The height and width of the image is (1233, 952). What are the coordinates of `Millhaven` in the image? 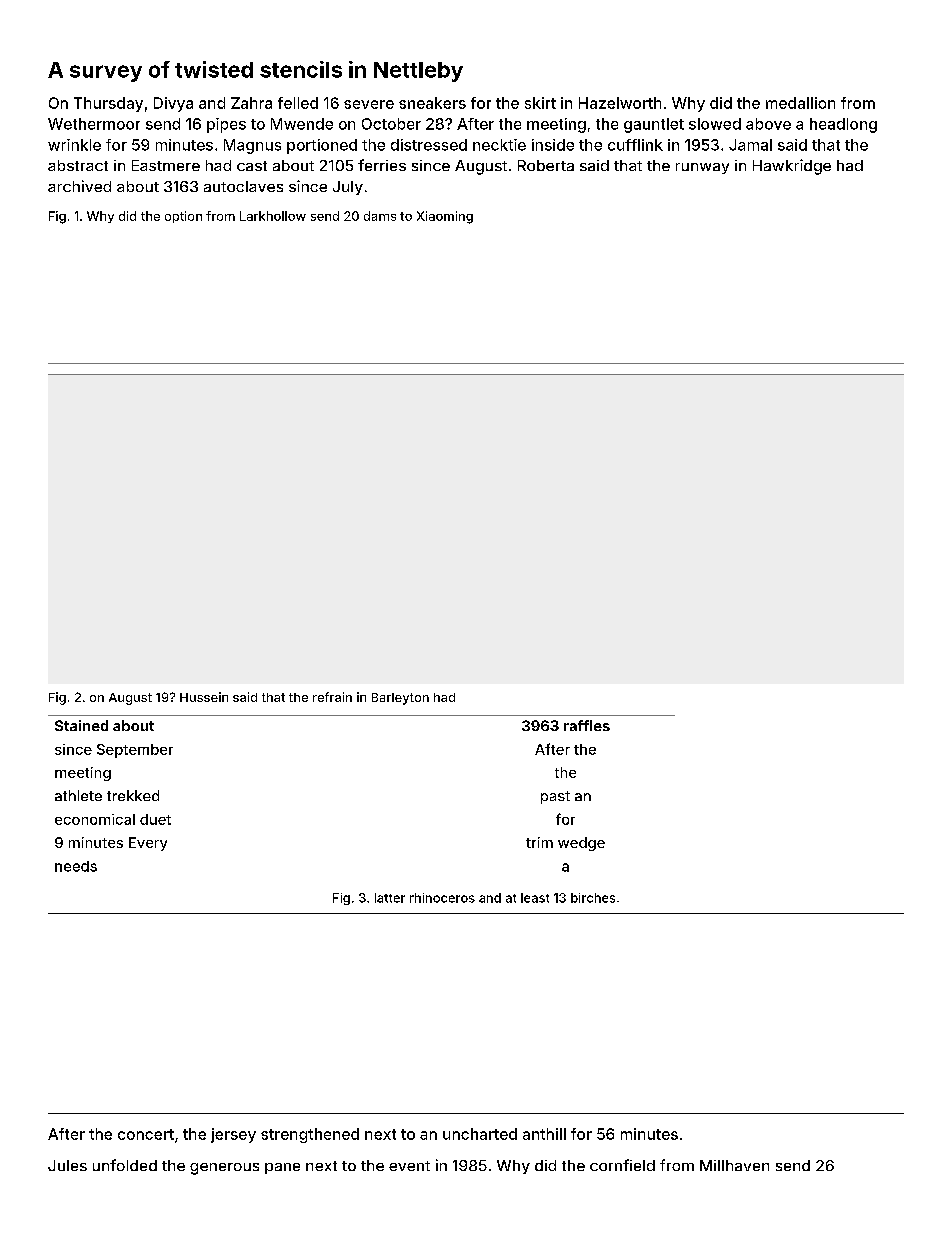 It's located at (734, 1165).
